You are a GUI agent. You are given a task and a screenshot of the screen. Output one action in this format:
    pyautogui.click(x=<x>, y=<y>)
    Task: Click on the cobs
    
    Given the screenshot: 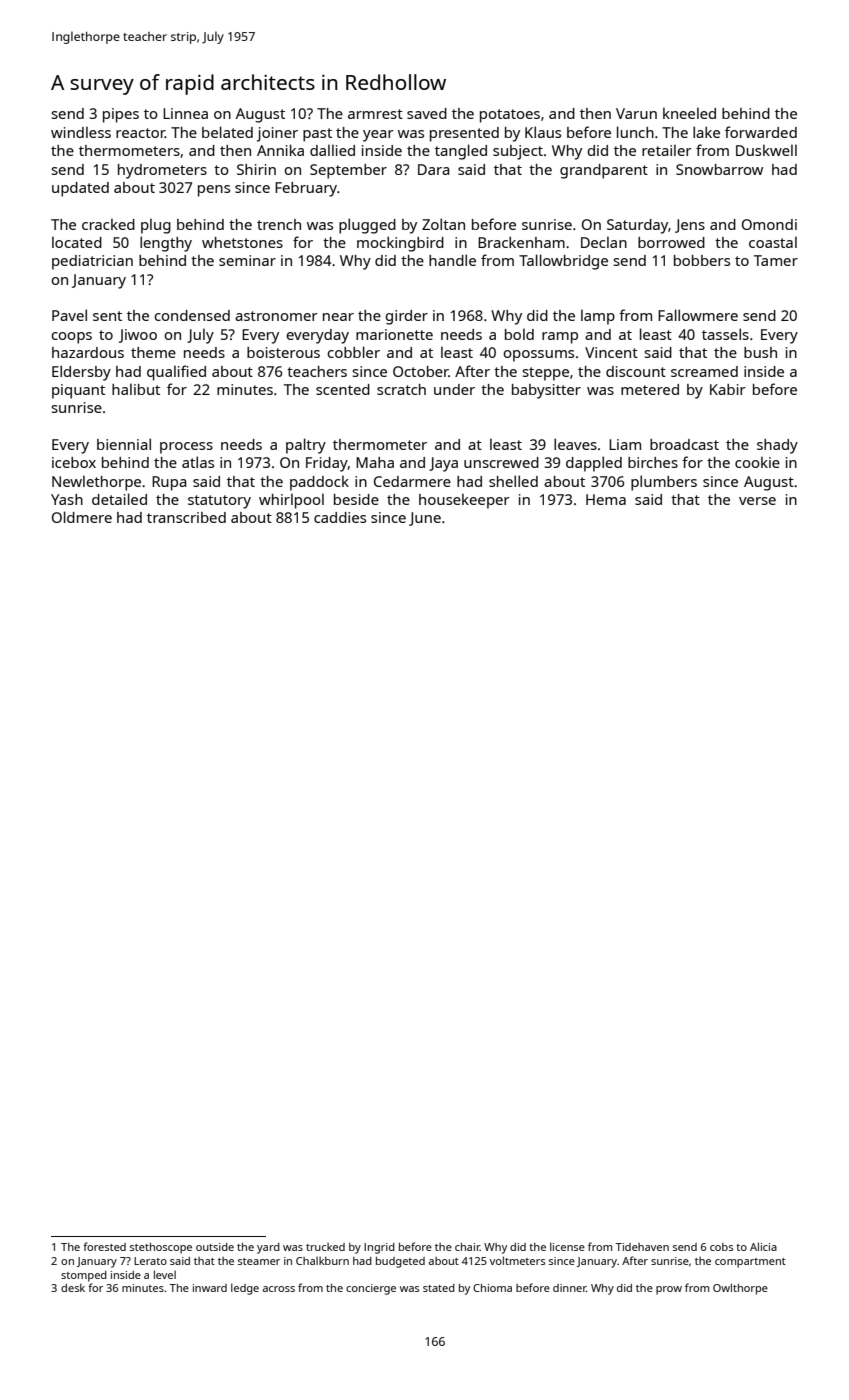 What is the action you would take?
    pyautogui.click(x=721, y=1247)
